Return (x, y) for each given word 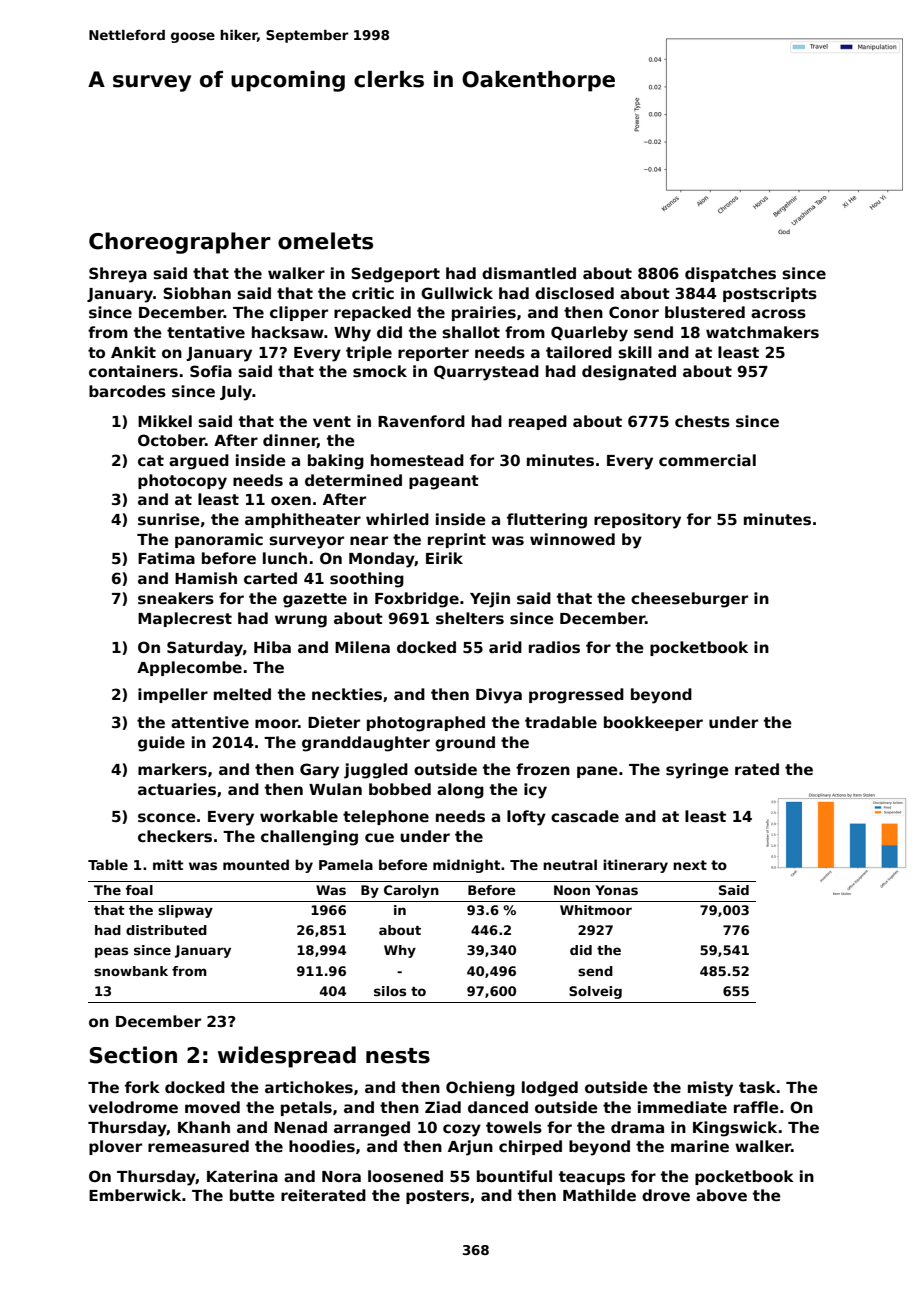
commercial (707, 460)
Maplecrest (185, 619)
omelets (325, 241)
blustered (705, 312)
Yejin (490, 600)
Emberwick (135, 1195)
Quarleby (589, 334)
